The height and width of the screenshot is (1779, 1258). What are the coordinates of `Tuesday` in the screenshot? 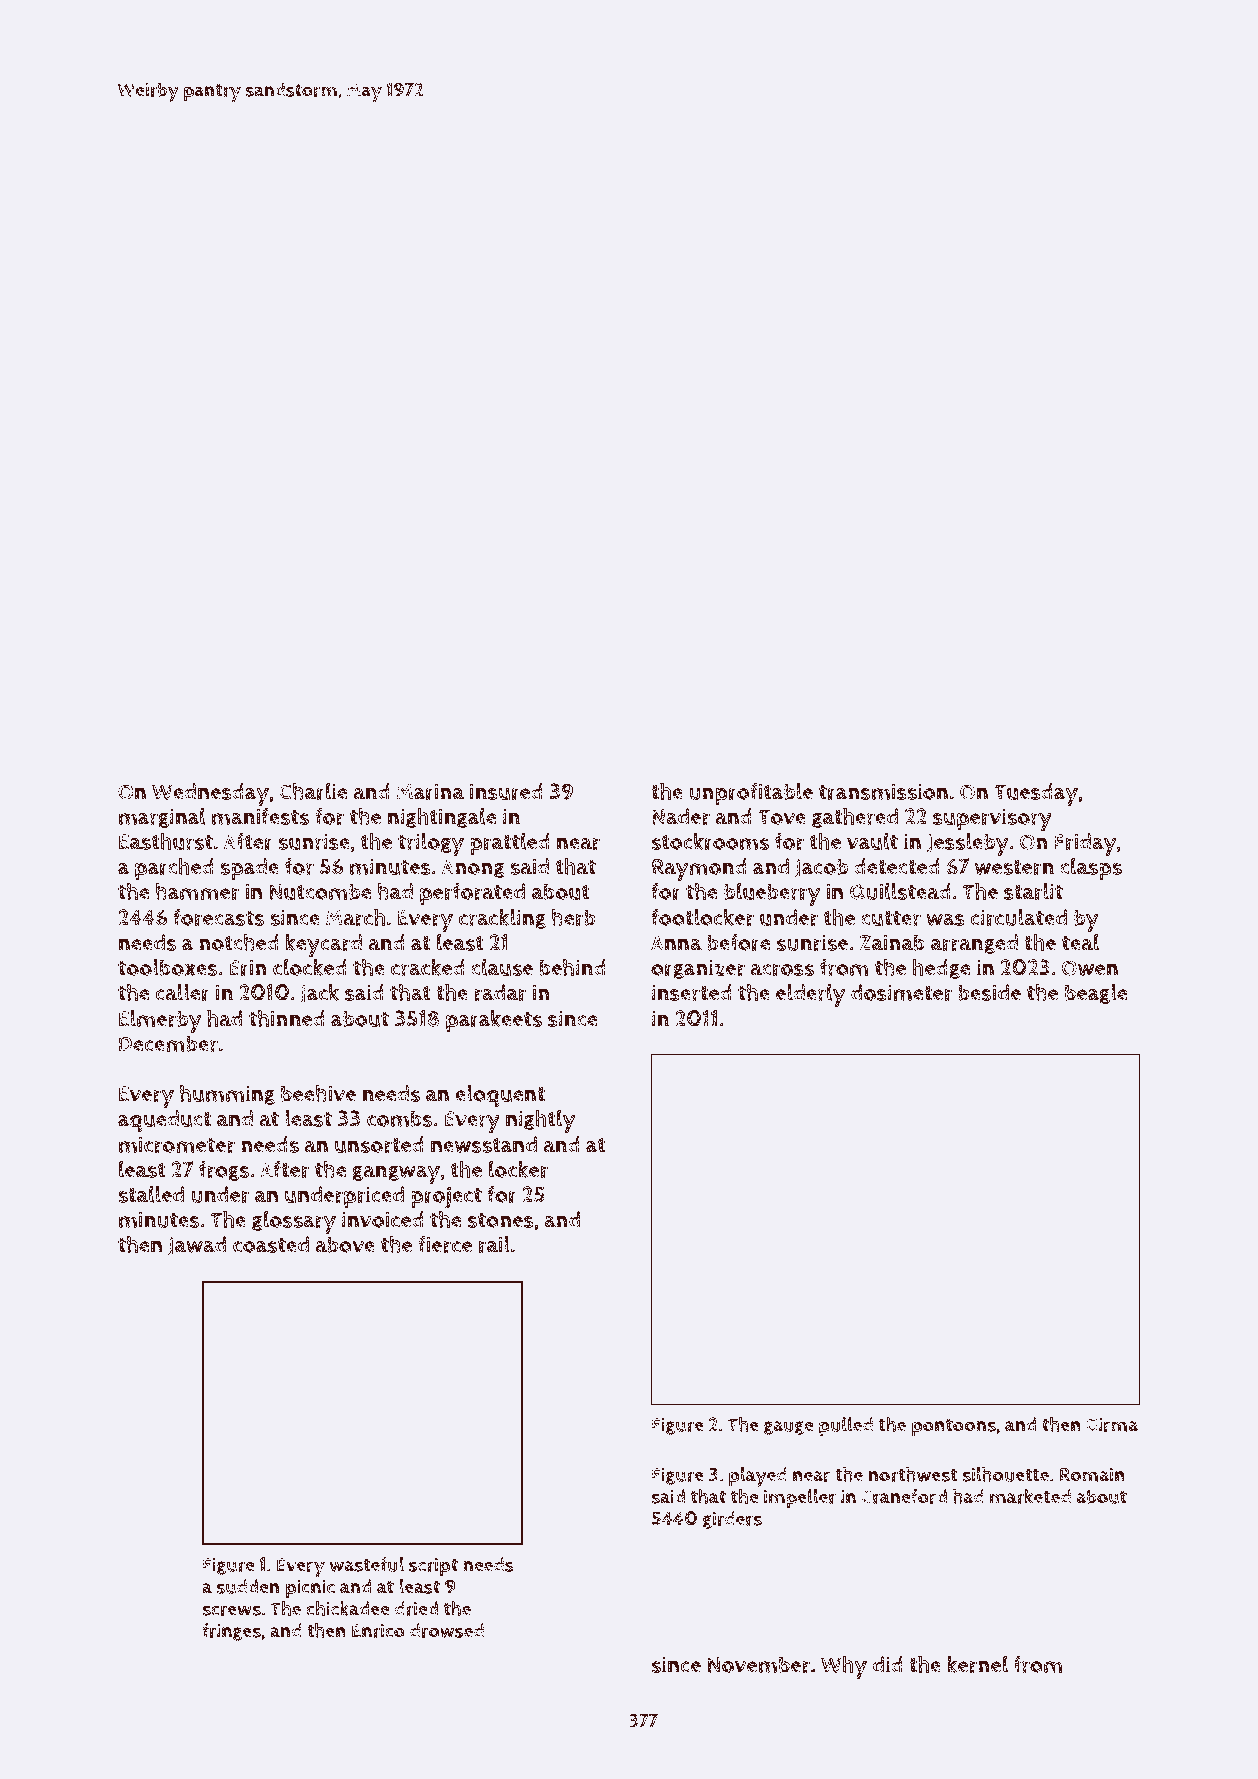 It's located at (1036, 794).
